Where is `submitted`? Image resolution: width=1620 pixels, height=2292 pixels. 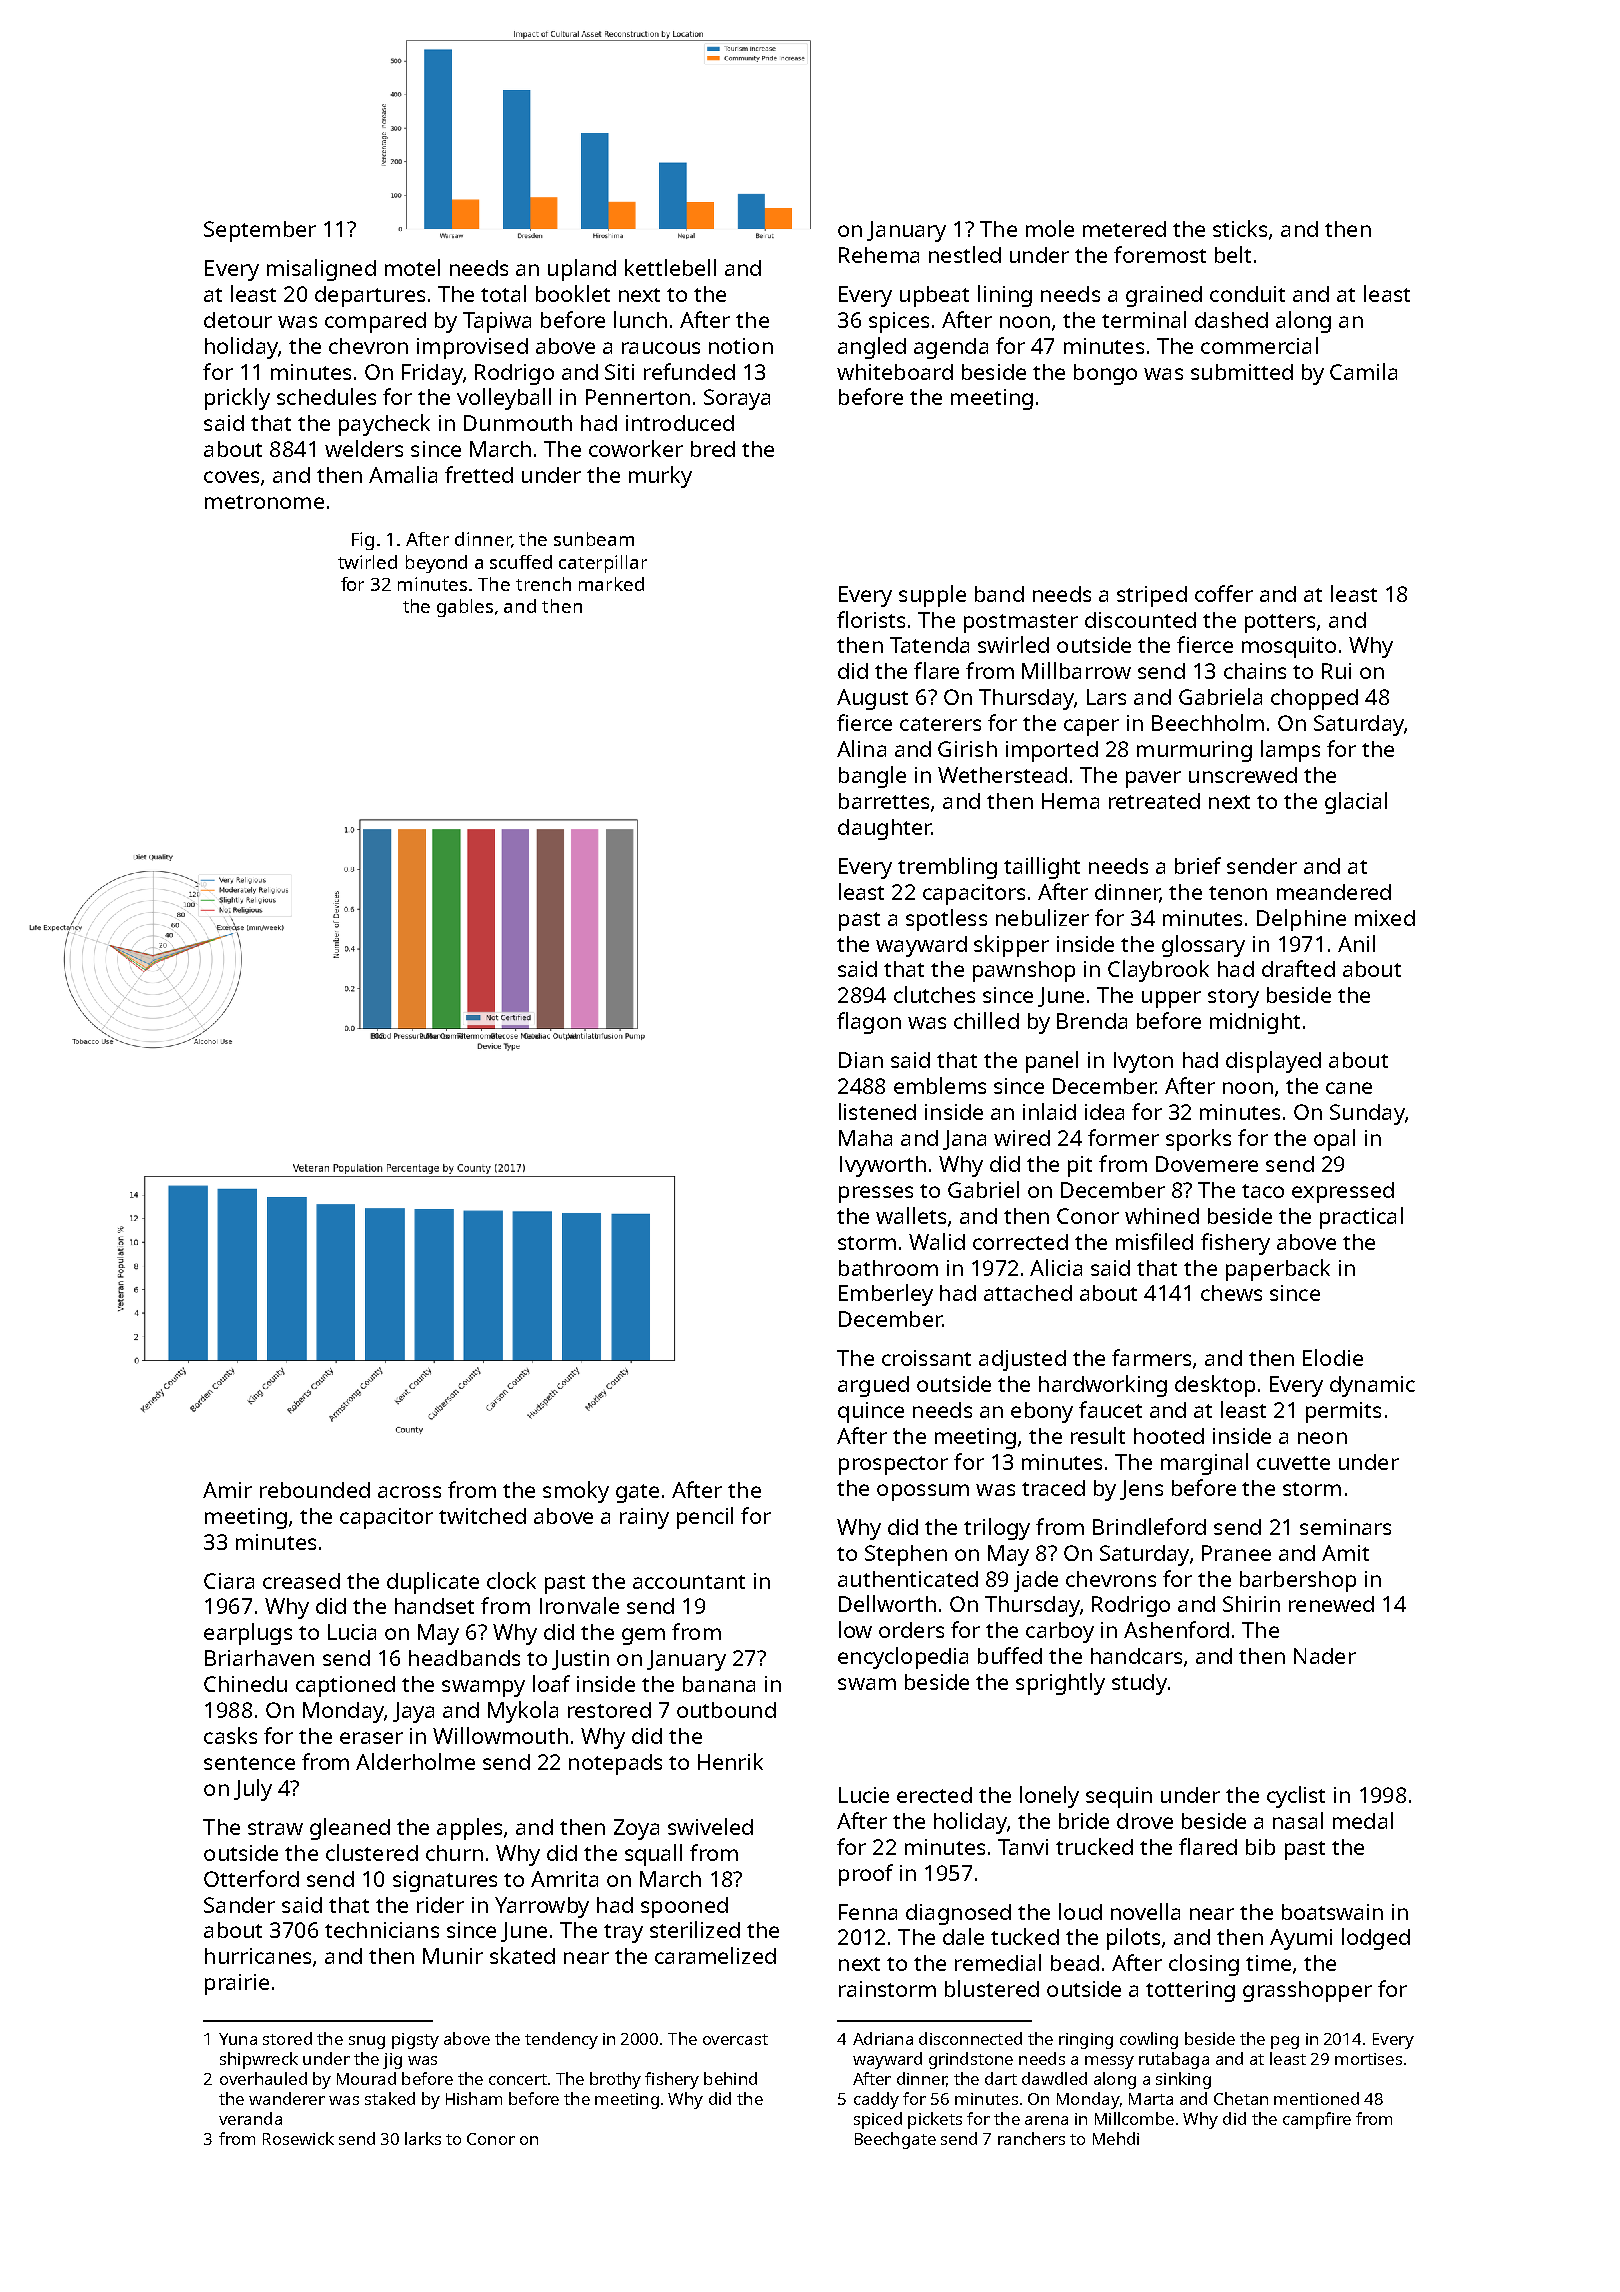 submitted is located at coordinates (1242, 372).
